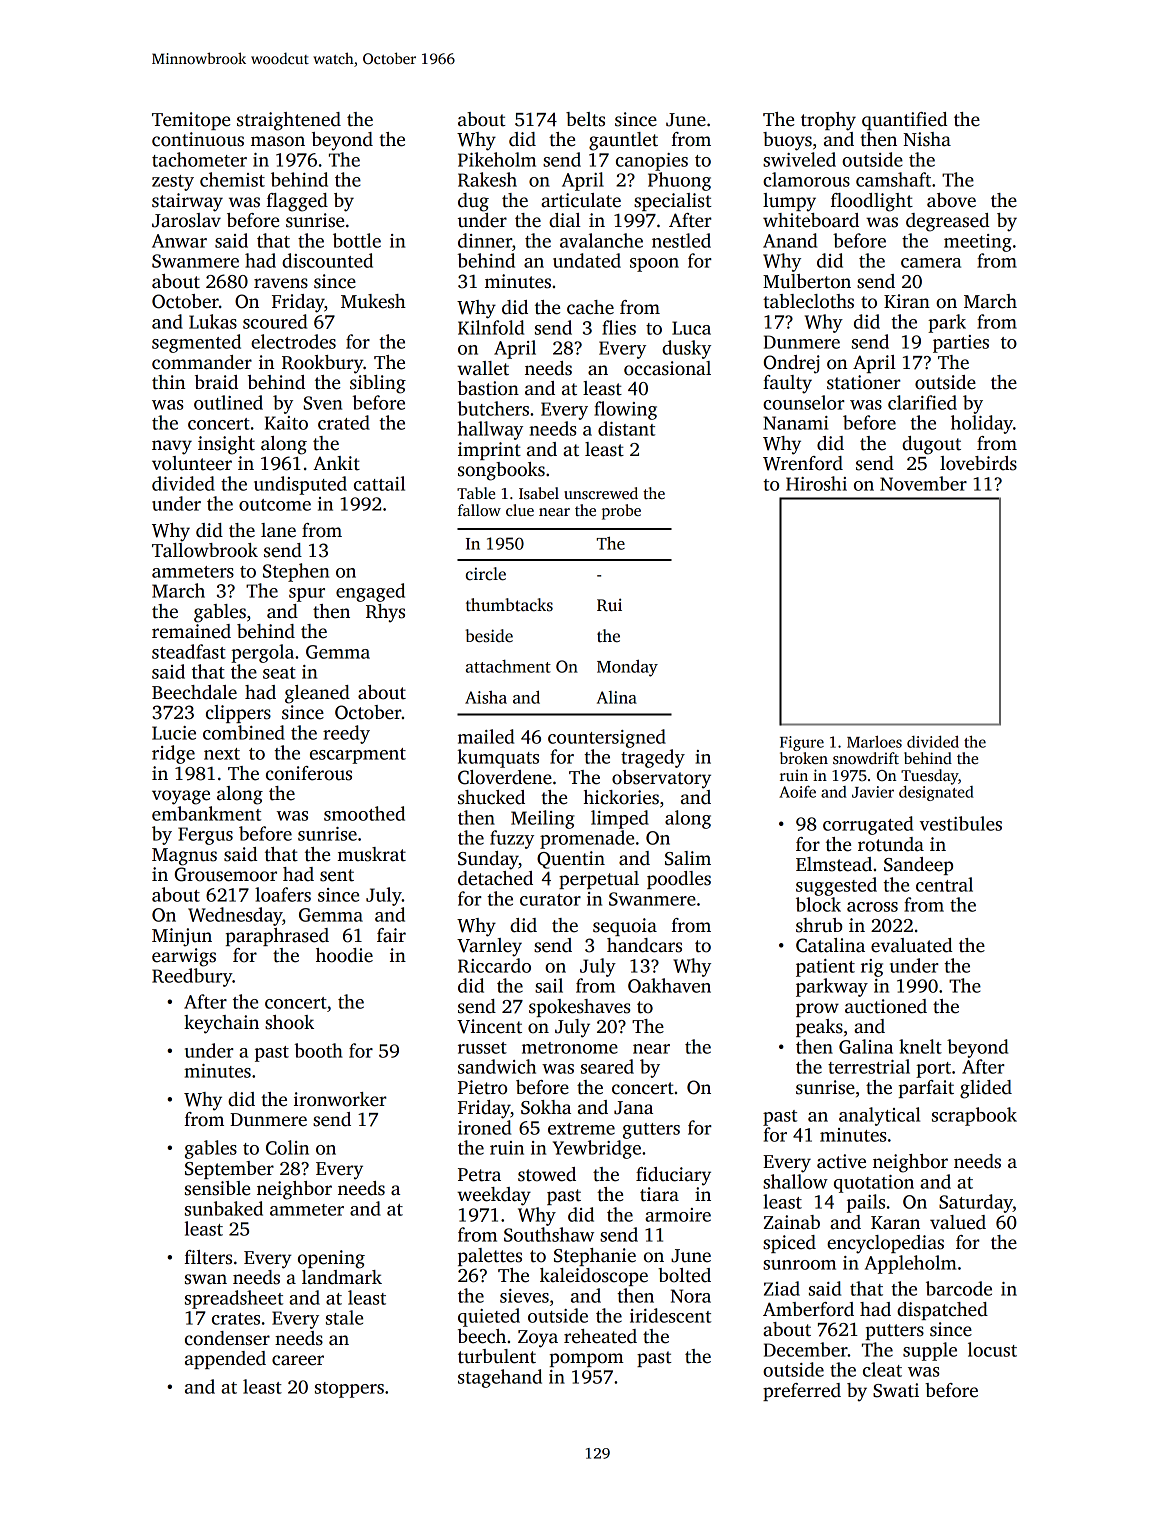  What do you see at coordinates (497, 159) in the screenshot?
I see `Pikeholm` at bounding box center [497, 159].
